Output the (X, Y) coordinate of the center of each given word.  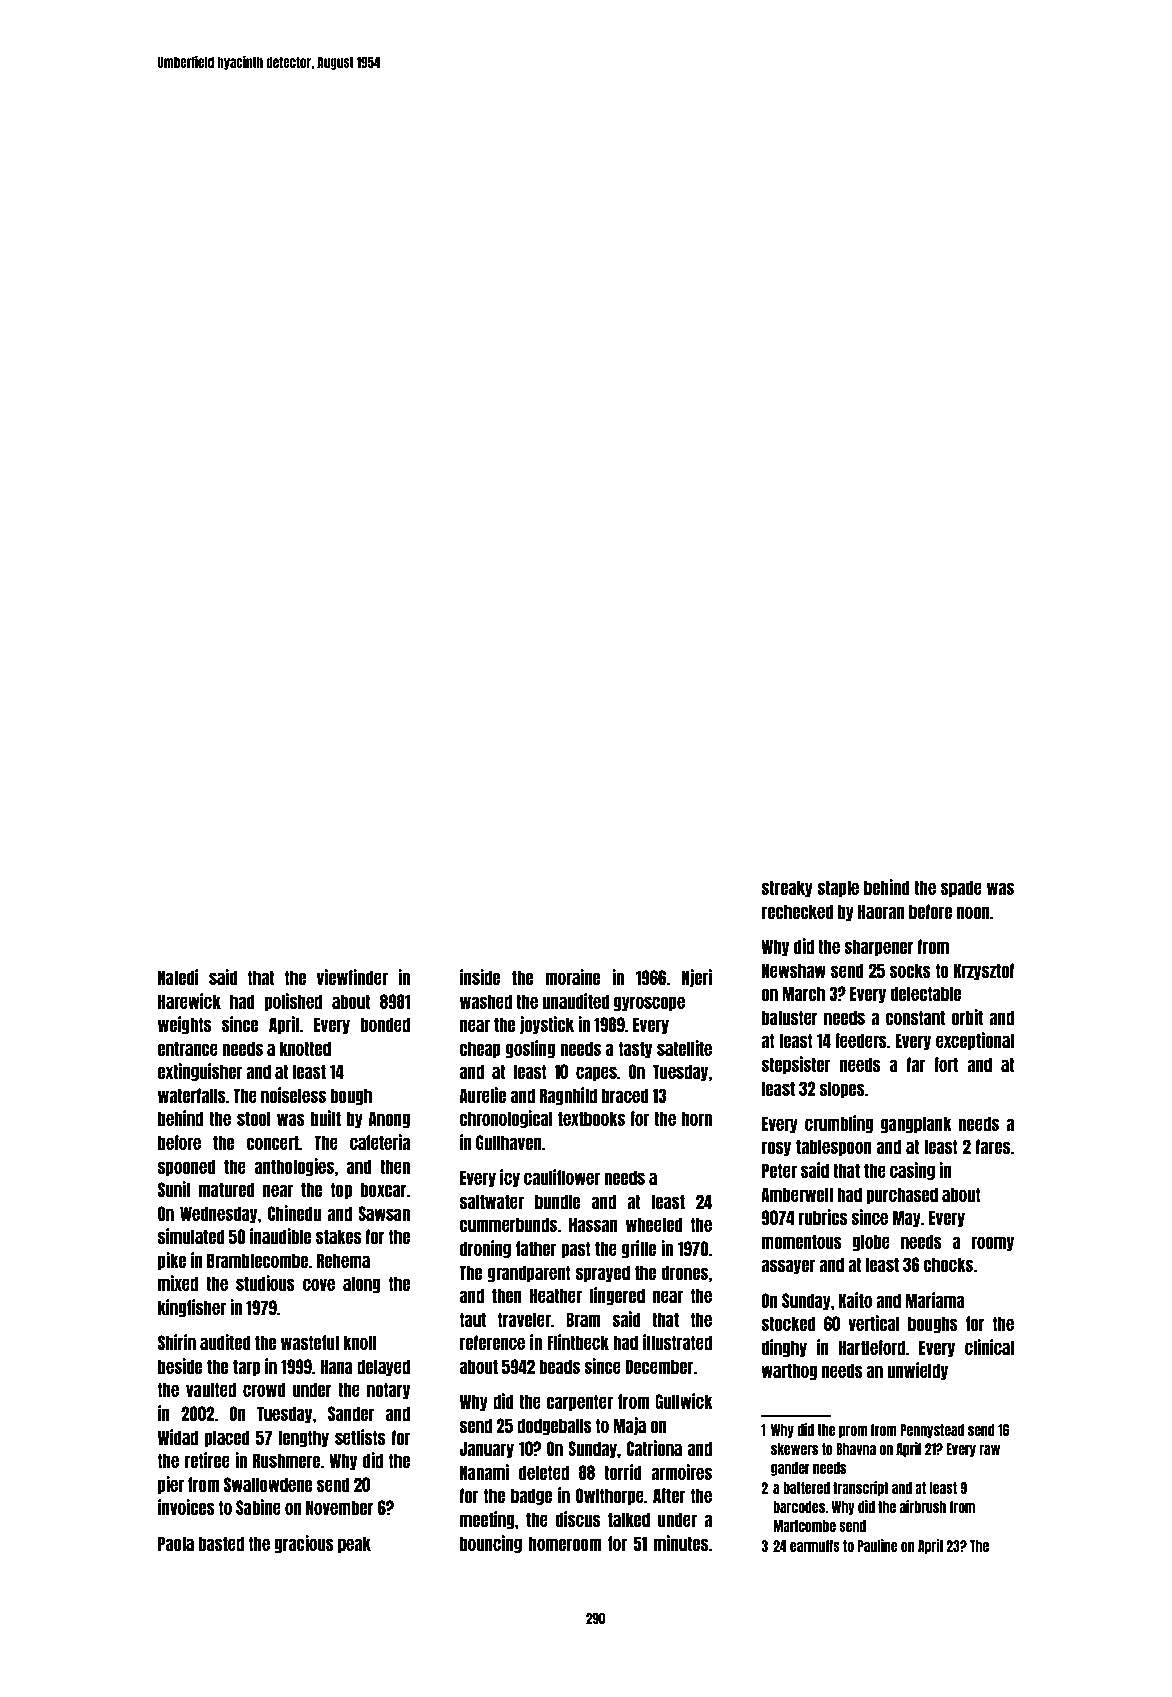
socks (910, 970)
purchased (902, 1195)
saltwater (492, 1201)
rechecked (797, 911)
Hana (336, 1366)
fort (946, 1064)
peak (354, 1544)
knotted (305, 1048)
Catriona (654, 1448)
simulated (191, 1236)
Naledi (178, 977)
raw (989, 1450)
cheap (480, 1049)
